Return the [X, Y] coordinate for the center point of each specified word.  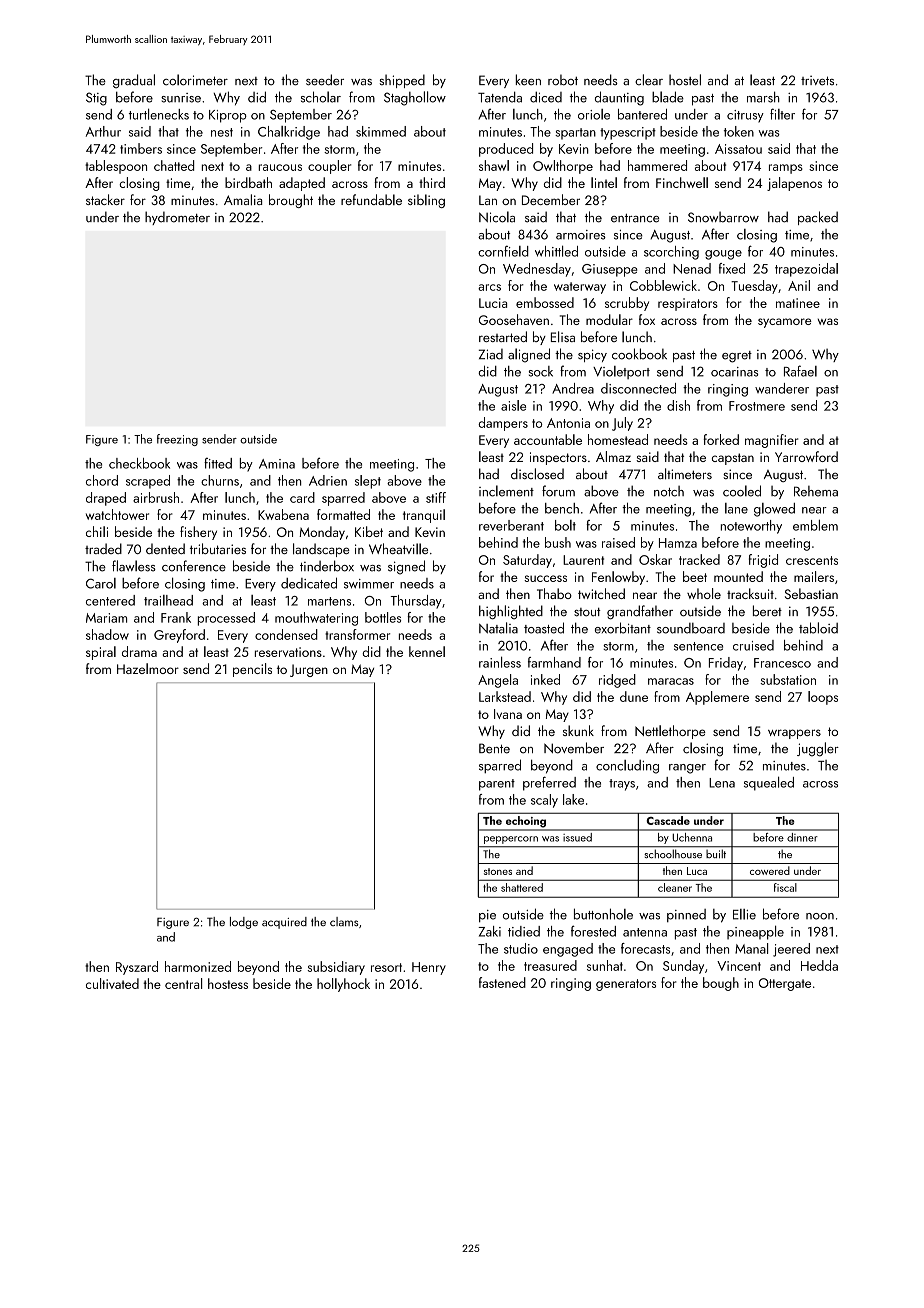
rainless [500, 662]
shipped [402, 81]
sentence [698, 646]
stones [498, 871]
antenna [645, 932]
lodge [244, 923]
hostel [685, 80]
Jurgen [309, 670]
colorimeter [195, 80]
